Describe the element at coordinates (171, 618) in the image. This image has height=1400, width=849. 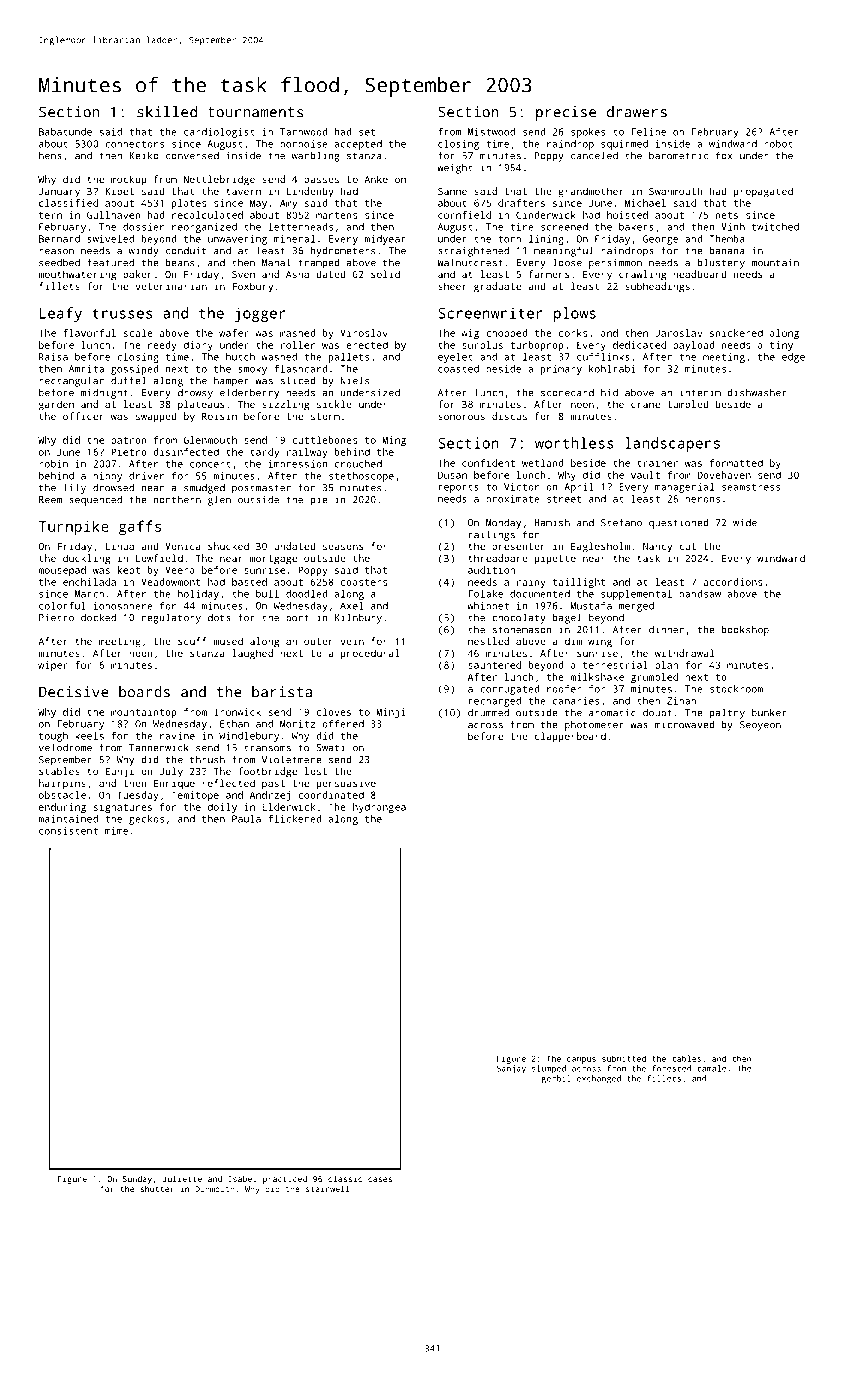
I see `regulatory` at that location.
